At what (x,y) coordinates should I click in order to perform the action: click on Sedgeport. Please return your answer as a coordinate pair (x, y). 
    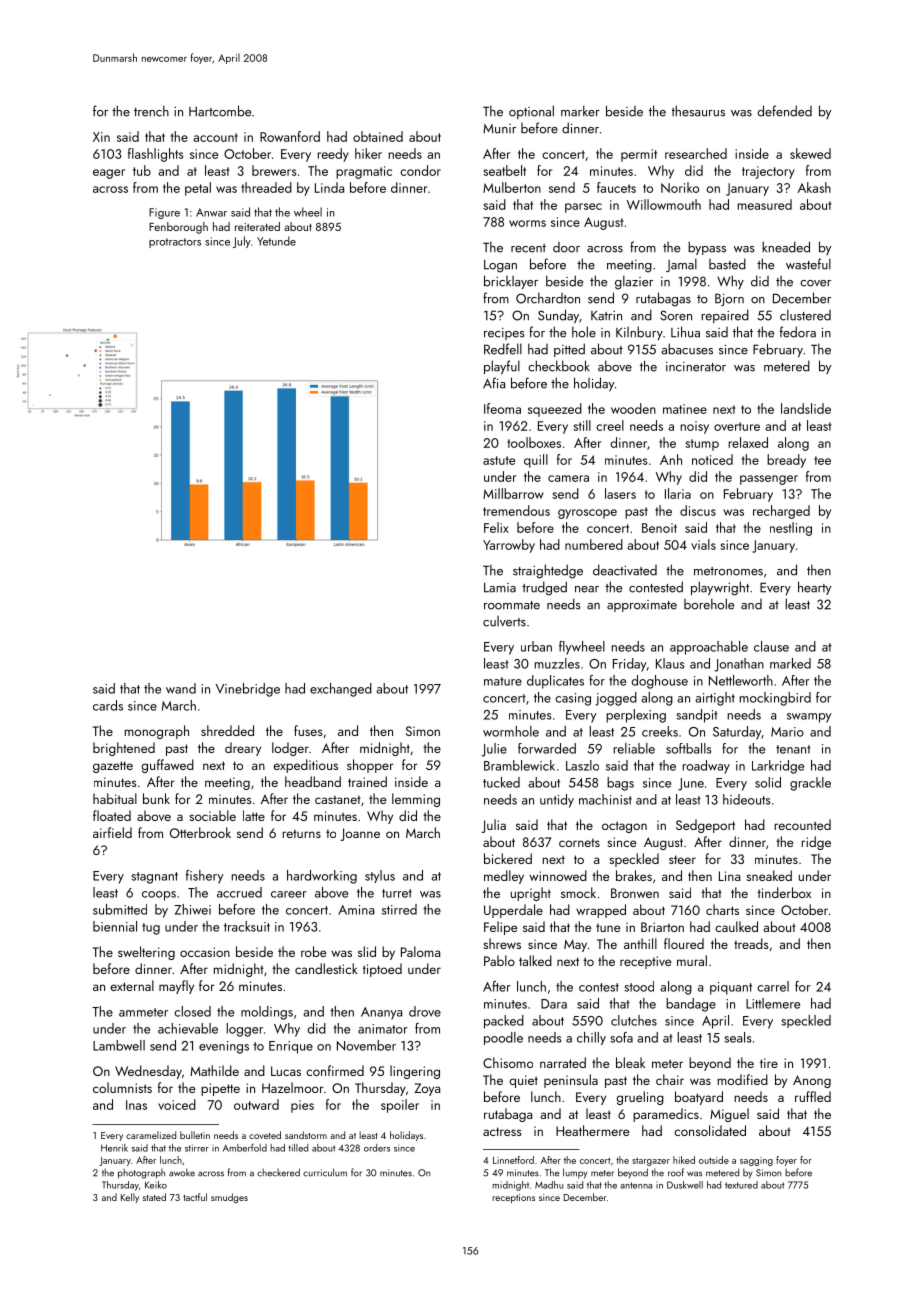
    Looking at the image, I should click on (705, 826).
